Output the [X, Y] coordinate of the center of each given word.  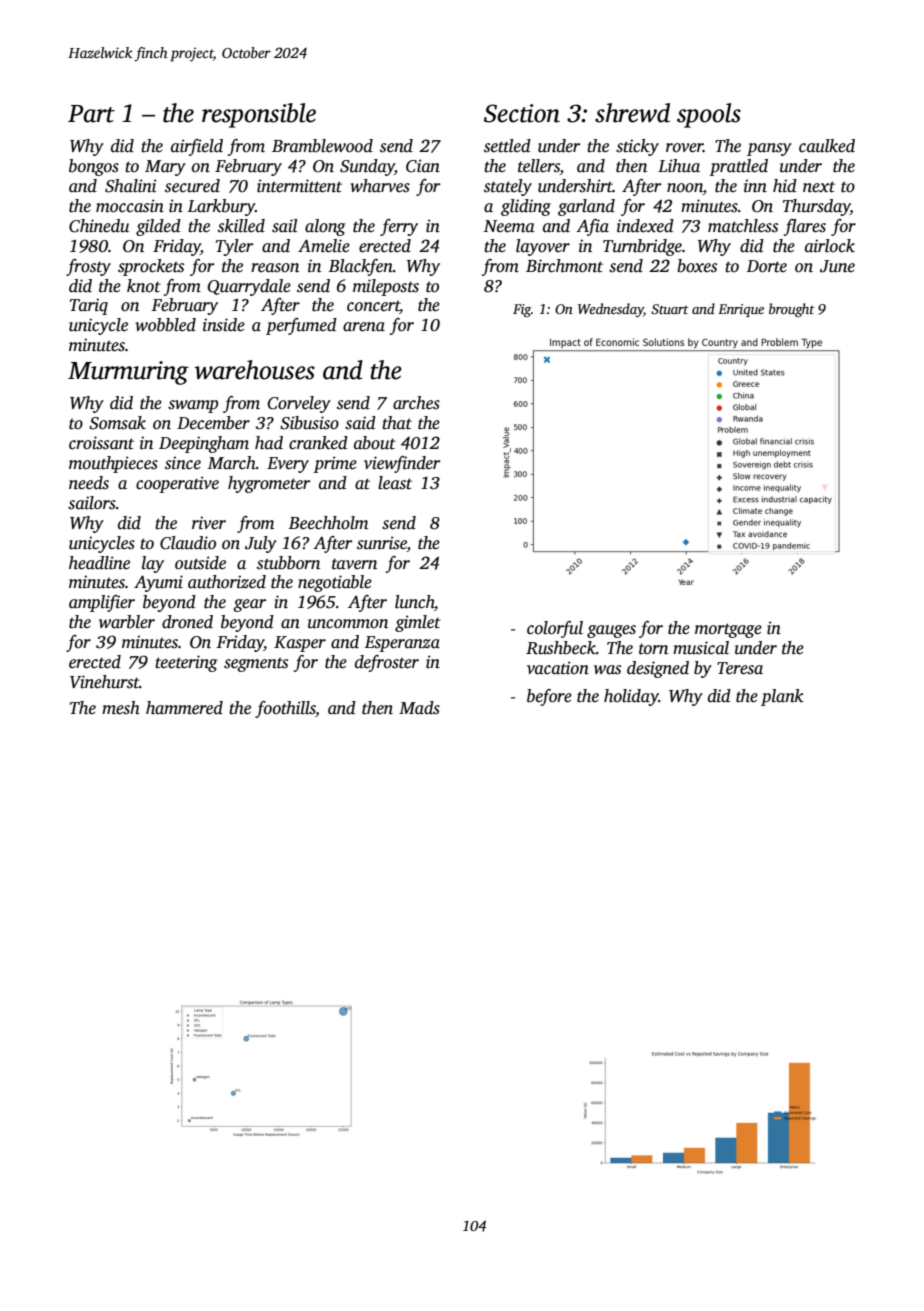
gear [250, 605]
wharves [380, 186]
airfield [197, 147]
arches [416, 403]
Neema [509, 226]
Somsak [117, 423]
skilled [241, 226]
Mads [419, 708]
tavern [354, 564]
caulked [827, 146]
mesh [121, 708]
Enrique [741, 310]
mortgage [728, 630]
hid [785, 186]
